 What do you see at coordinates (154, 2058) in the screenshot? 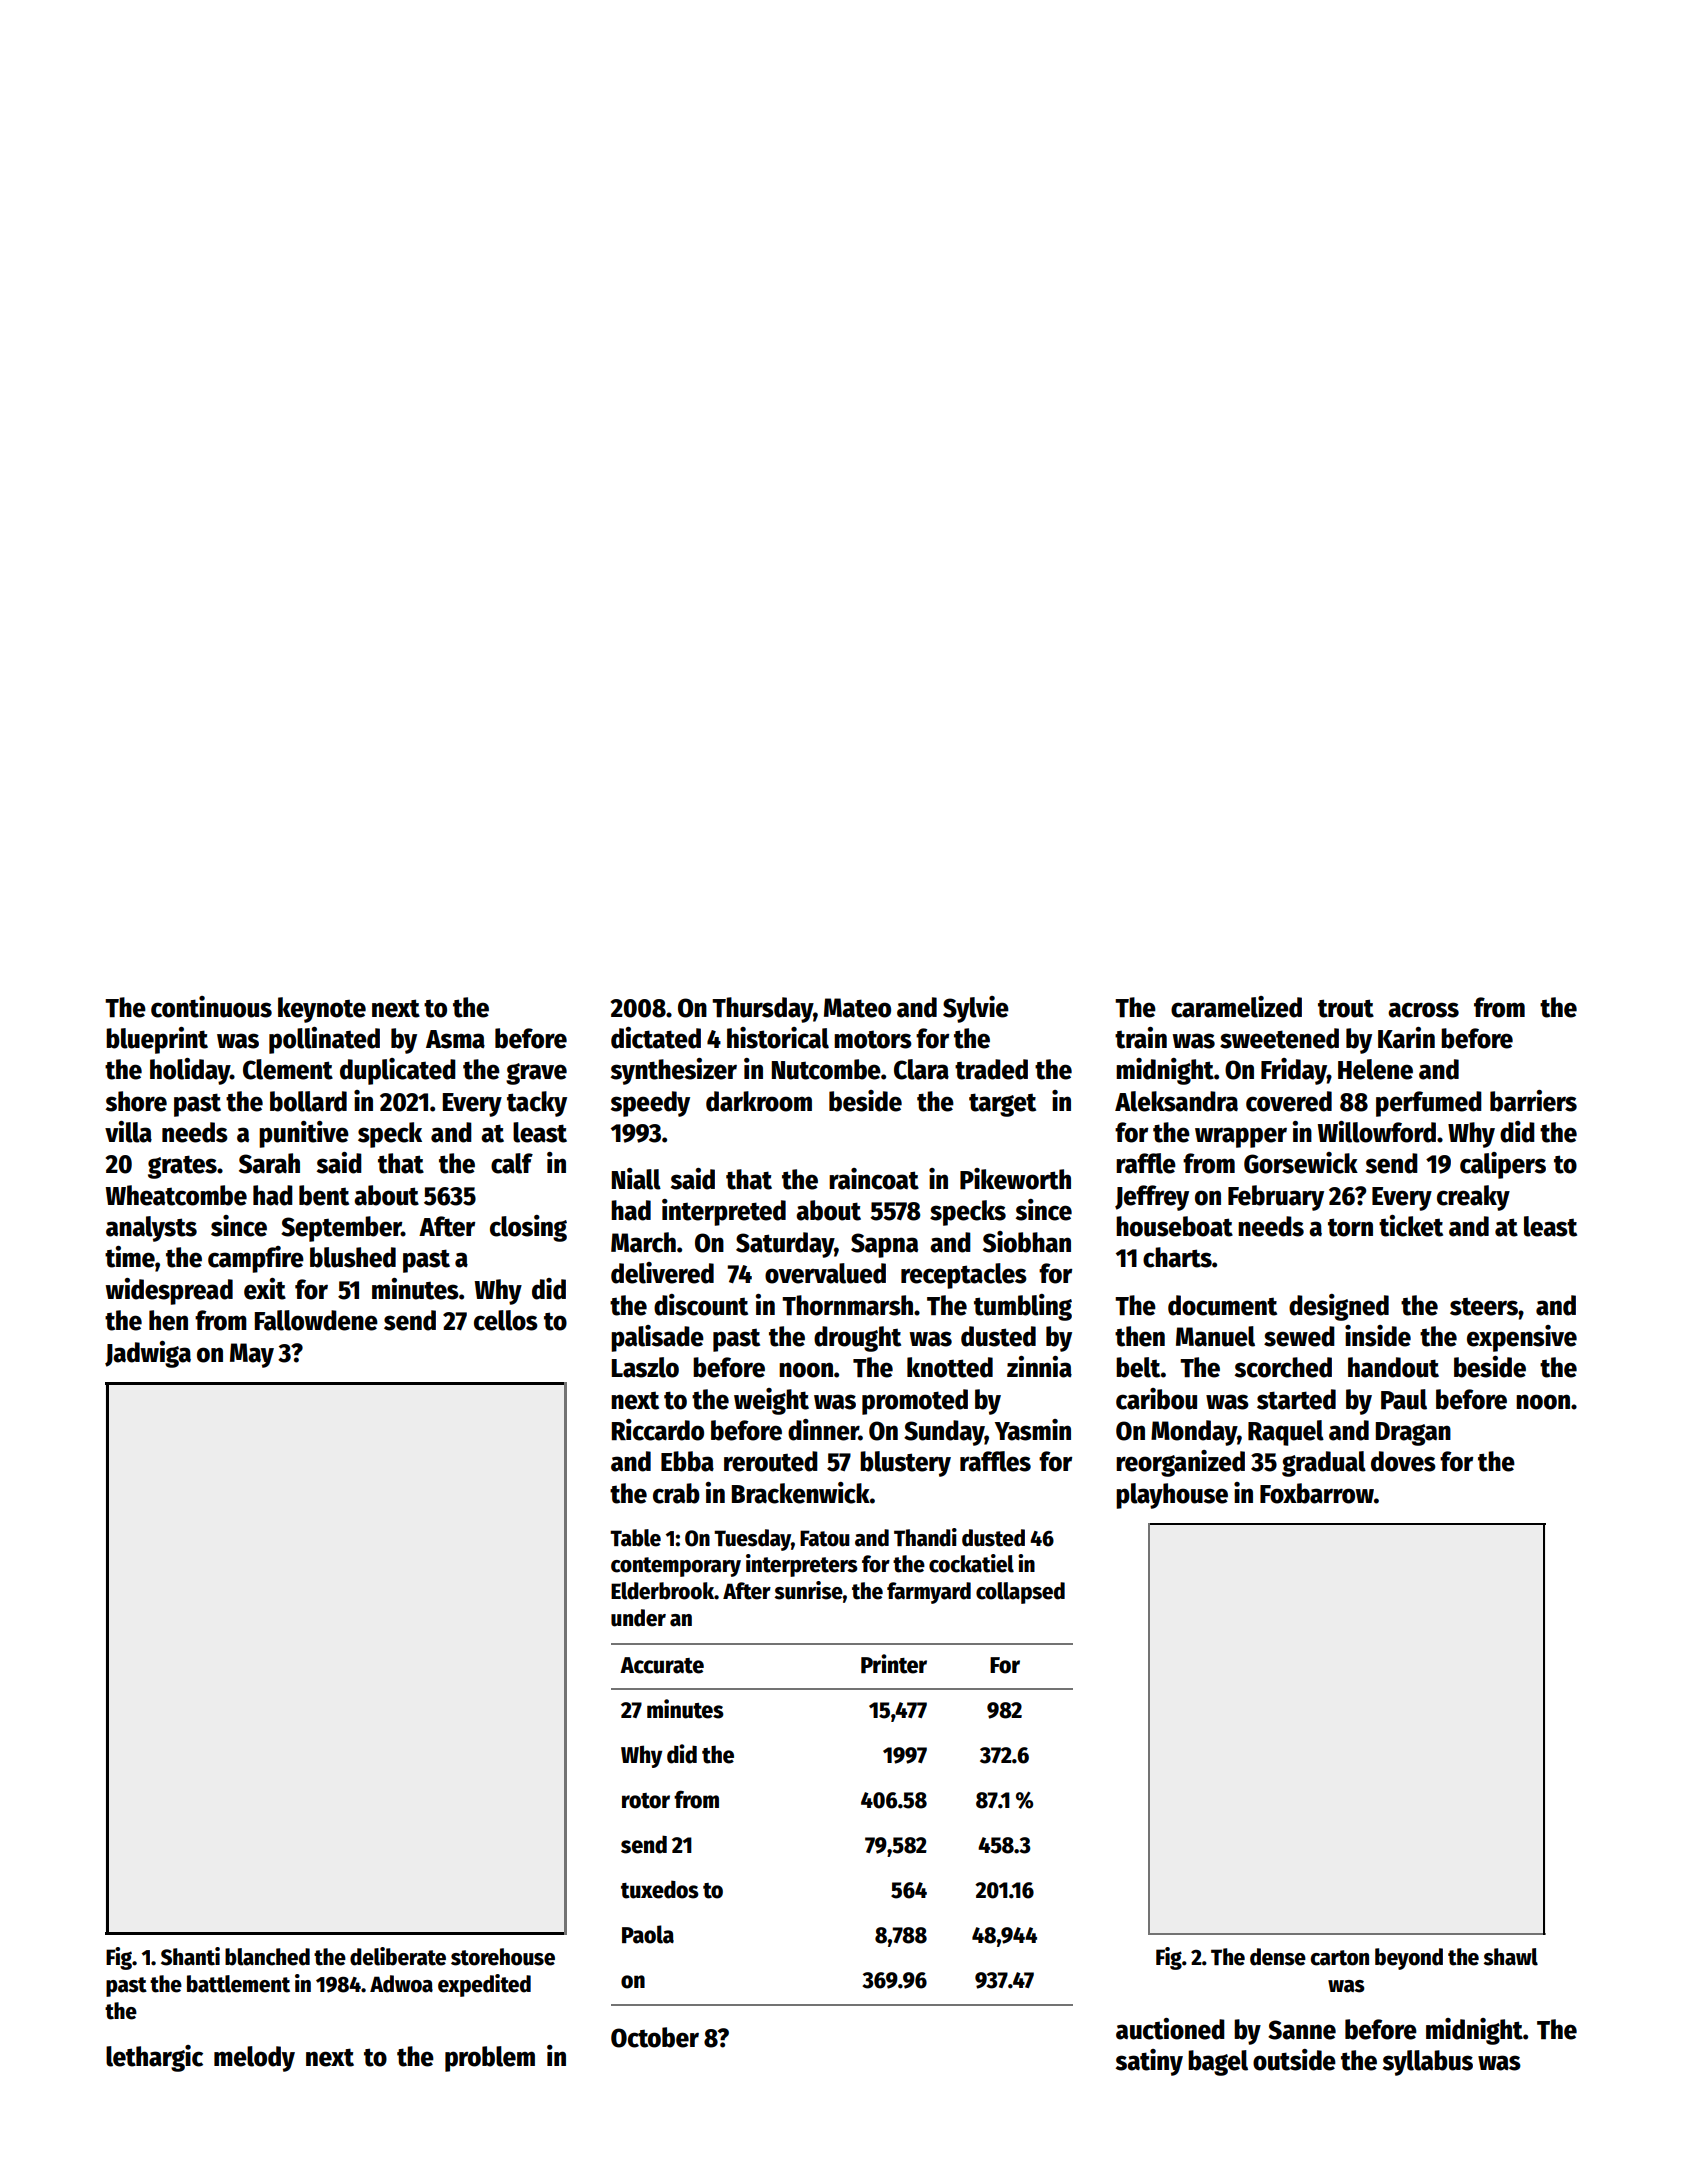
I see `lethargic` at bounding box center [154, 2058].
